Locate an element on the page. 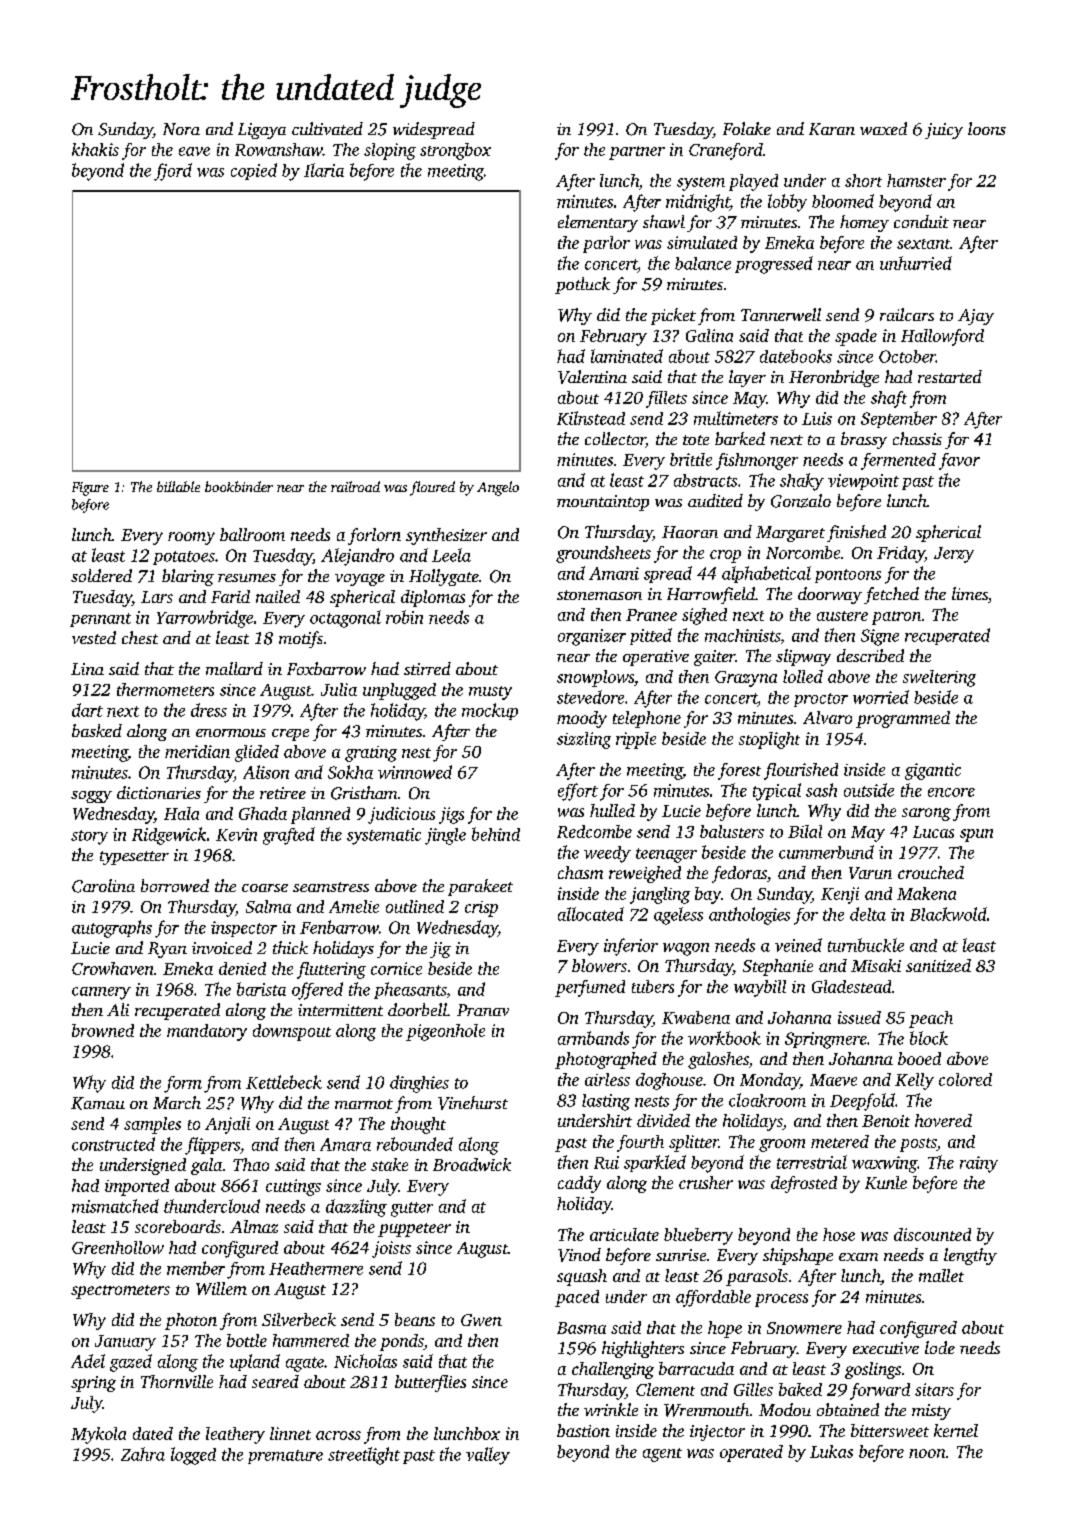  Lukas is located at coordinates (831, 1451).
